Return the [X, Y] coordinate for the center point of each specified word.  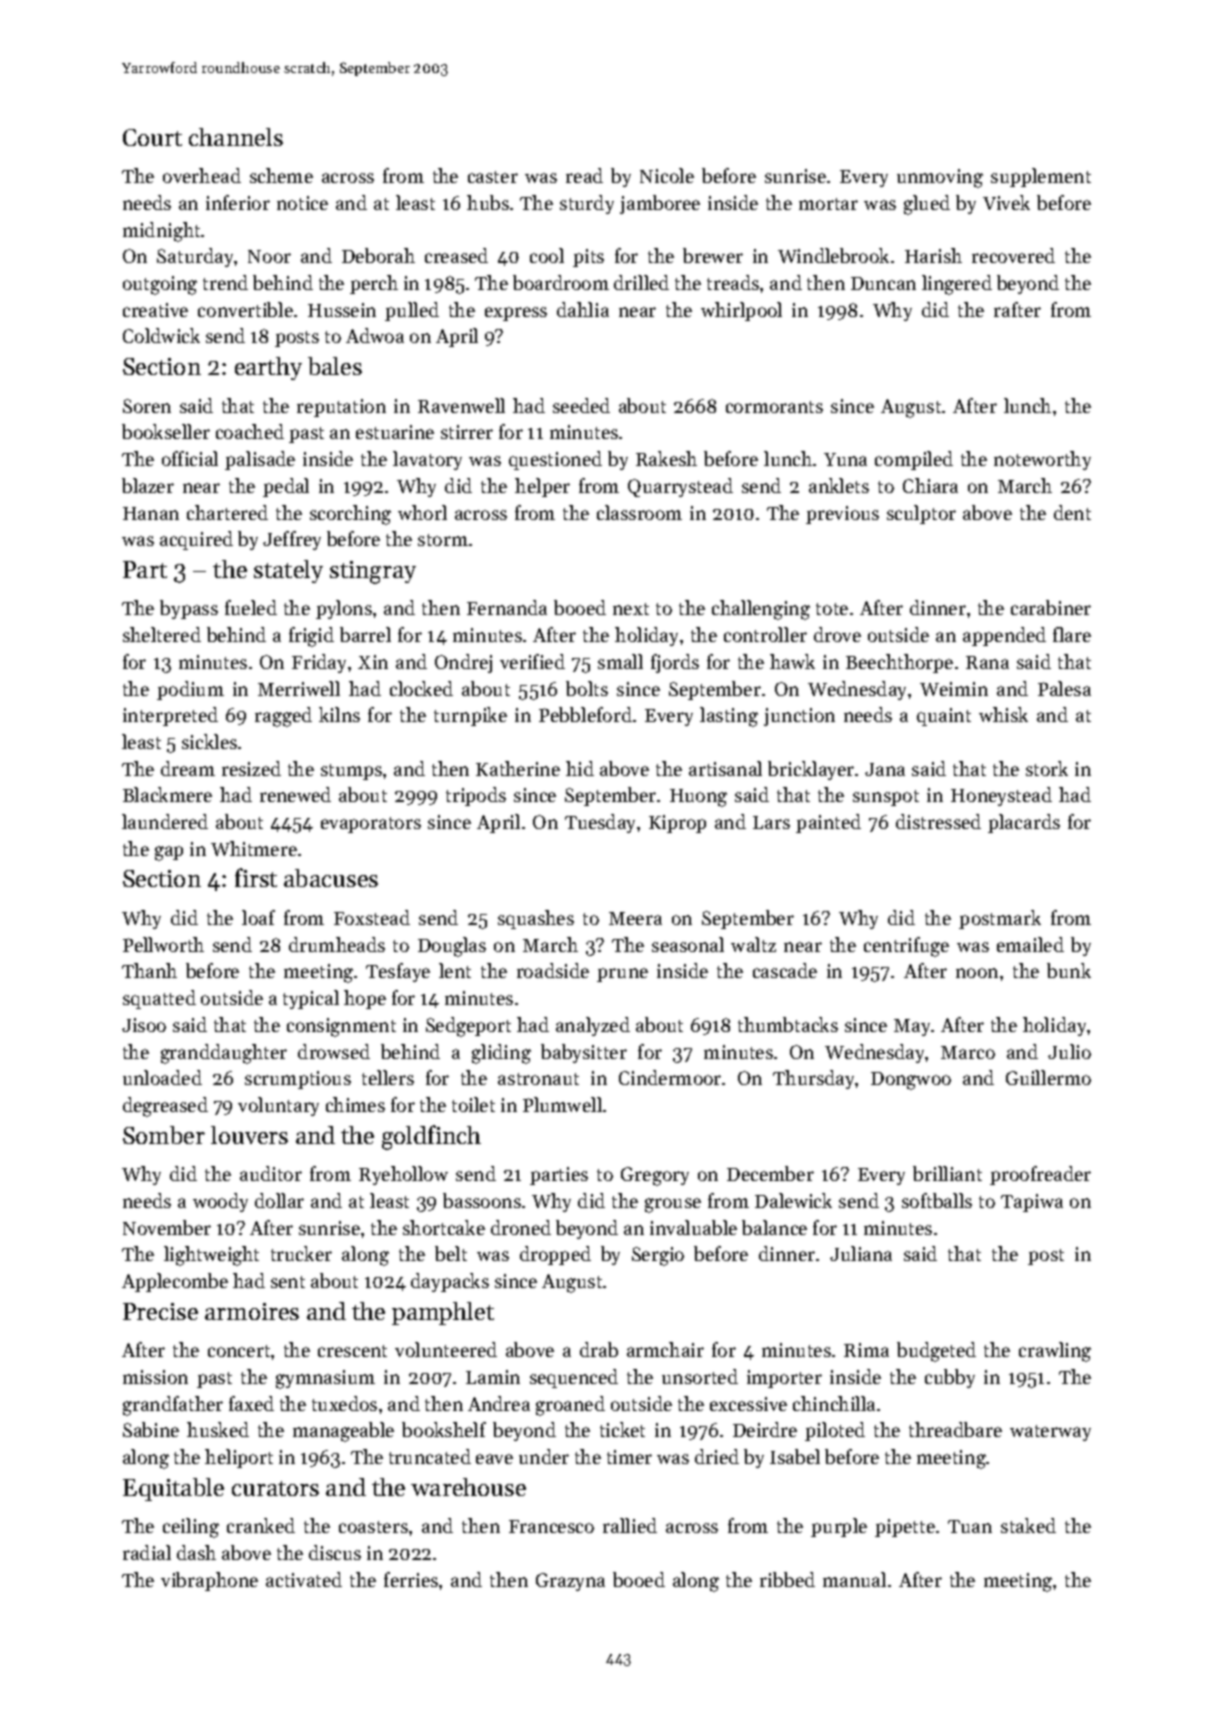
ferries [411, 1579]
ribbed [787, 1579]
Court [152, 137]
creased [456, 255]
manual [854, 1579]
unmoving [940, 178]
